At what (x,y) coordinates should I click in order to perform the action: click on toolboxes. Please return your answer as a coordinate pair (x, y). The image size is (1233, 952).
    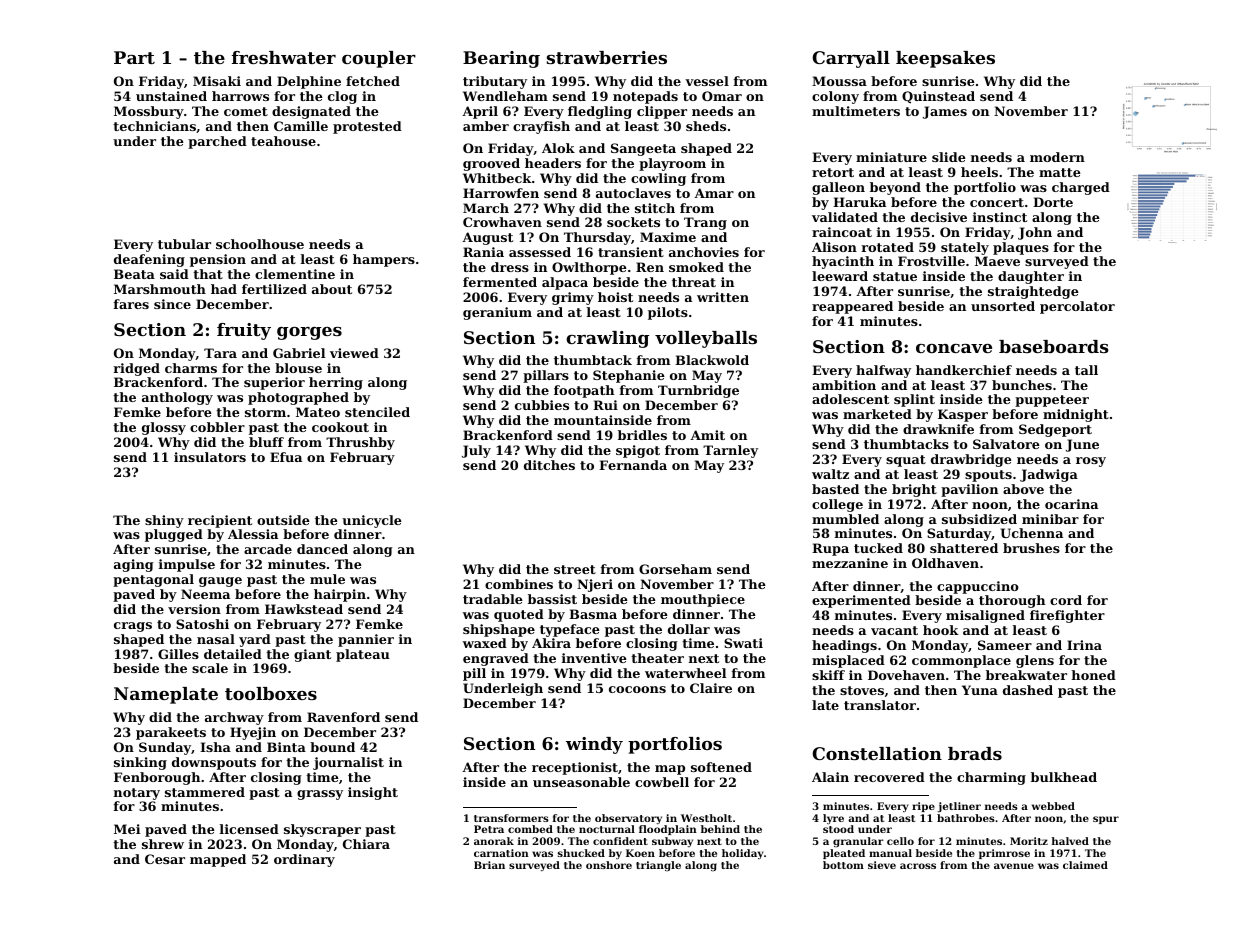
    Looking at the image, I should click on (271, 693).
